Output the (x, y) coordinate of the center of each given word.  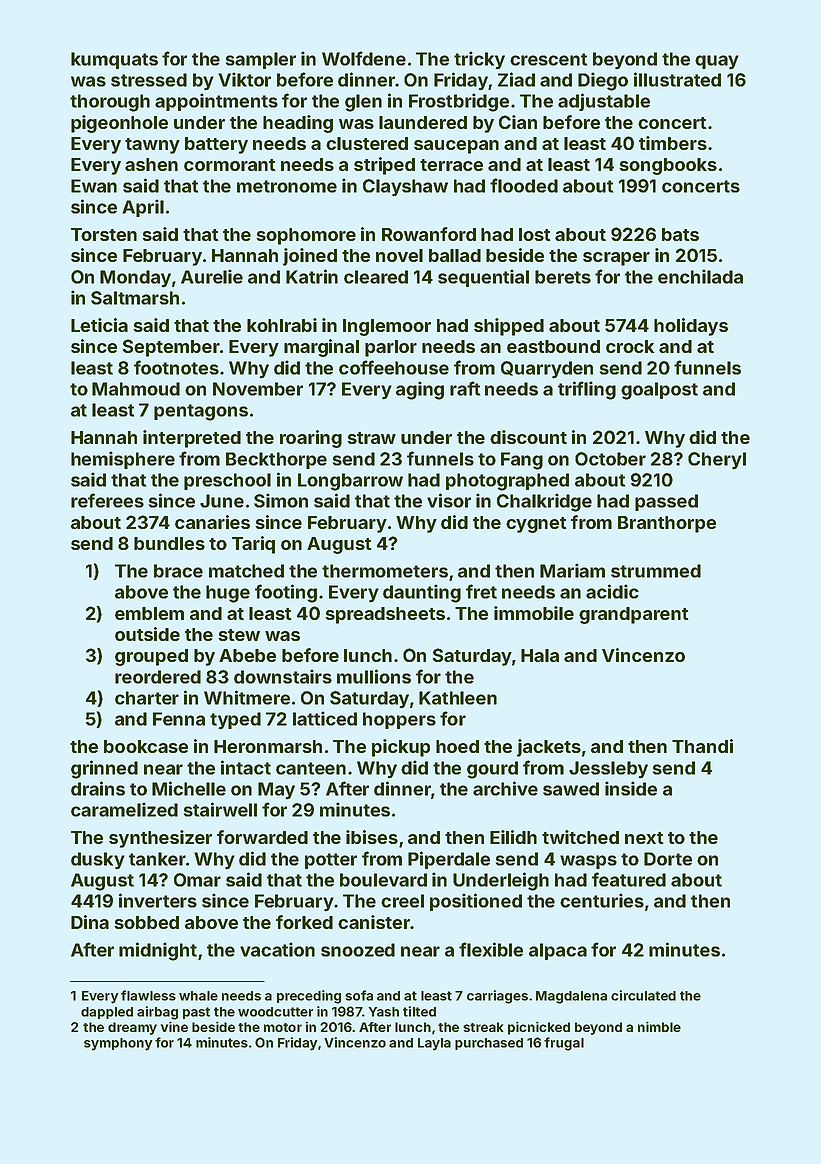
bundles (169, 543)
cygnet (536, 525)
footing (286, 593)
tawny (152, 146)
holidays (691, 327)
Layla (434, 1044)
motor (283, 1027)
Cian (518, 122)
